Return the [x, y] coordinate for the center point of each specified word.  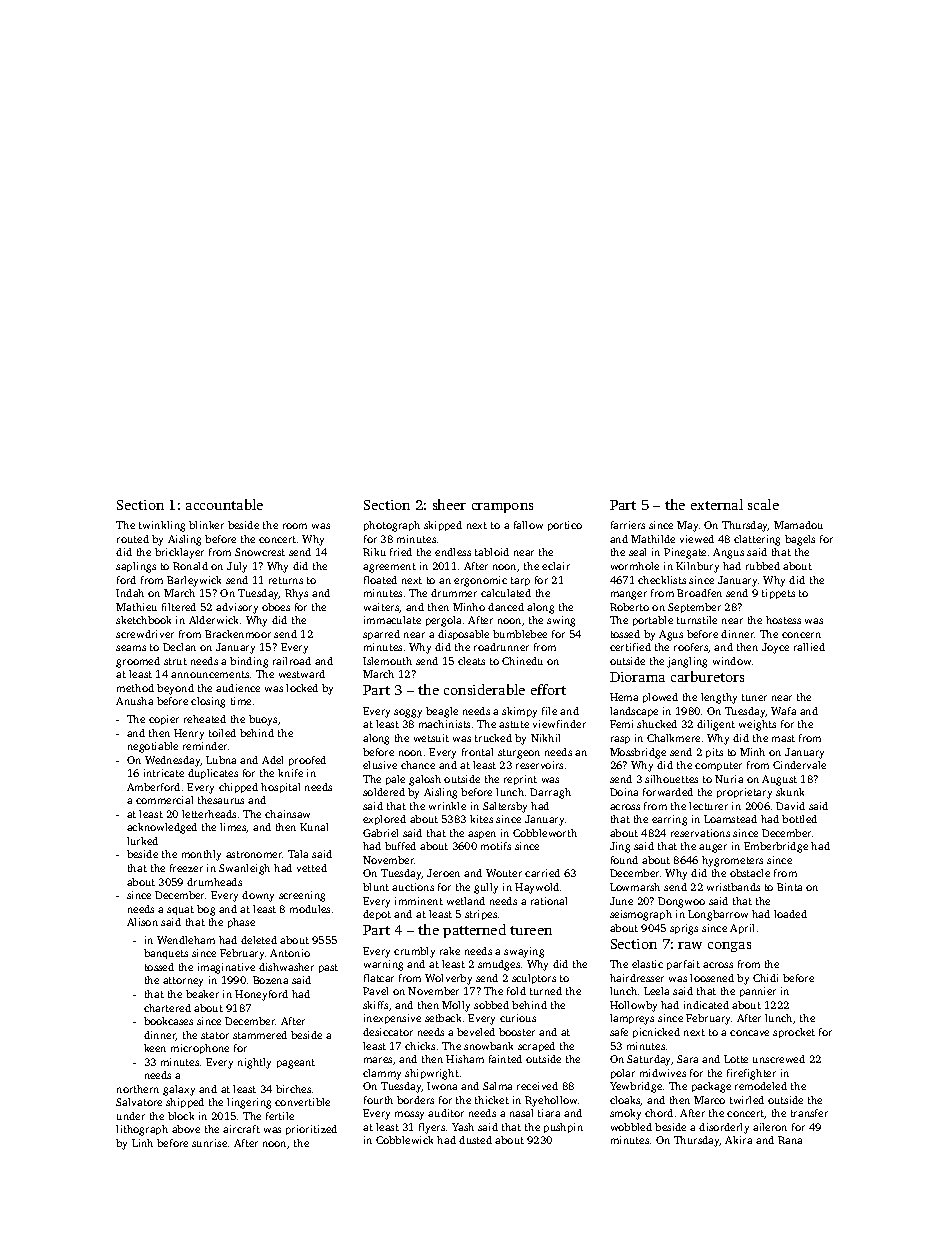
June [621, 901]
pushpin [563, 1128]
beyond [175, 689]
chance [418, 765]
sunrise [209, 1143]
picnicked [656, 1033]
